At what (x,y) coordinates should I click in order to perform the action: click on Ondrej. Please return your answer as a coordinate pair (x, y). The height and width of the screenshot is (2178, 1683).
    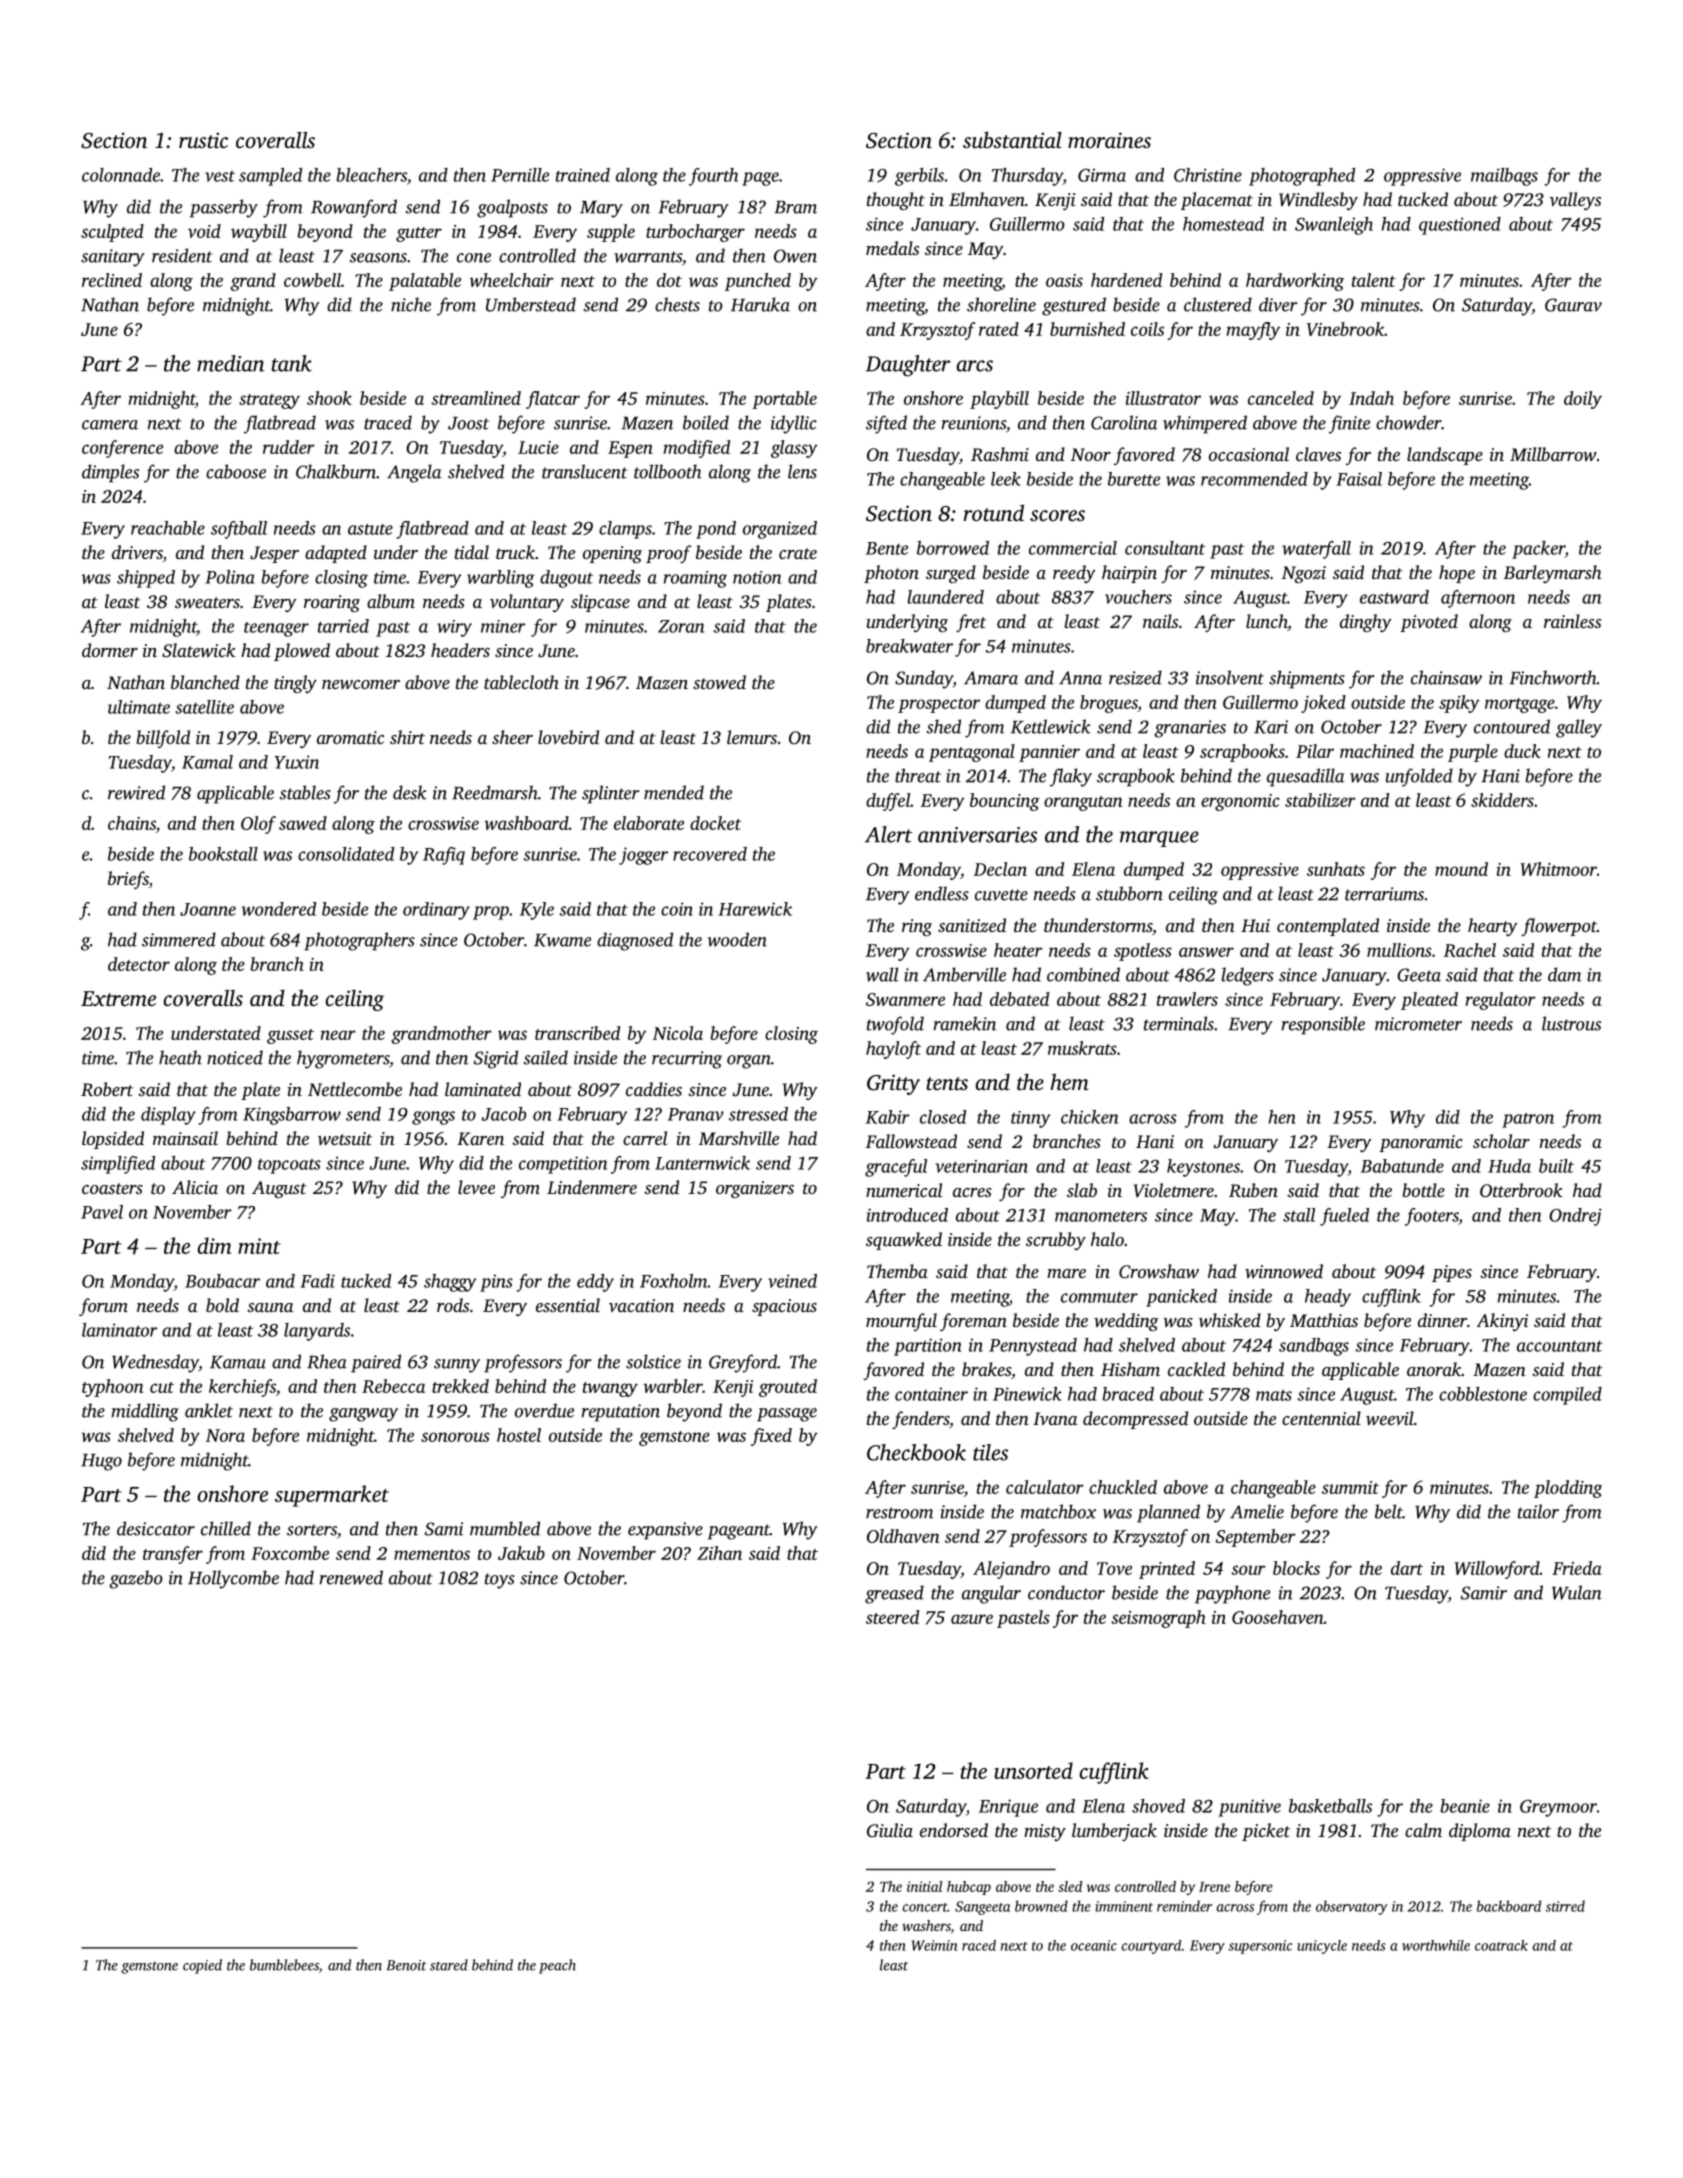
    Looking at the image, I should click on (1575, 1217).
